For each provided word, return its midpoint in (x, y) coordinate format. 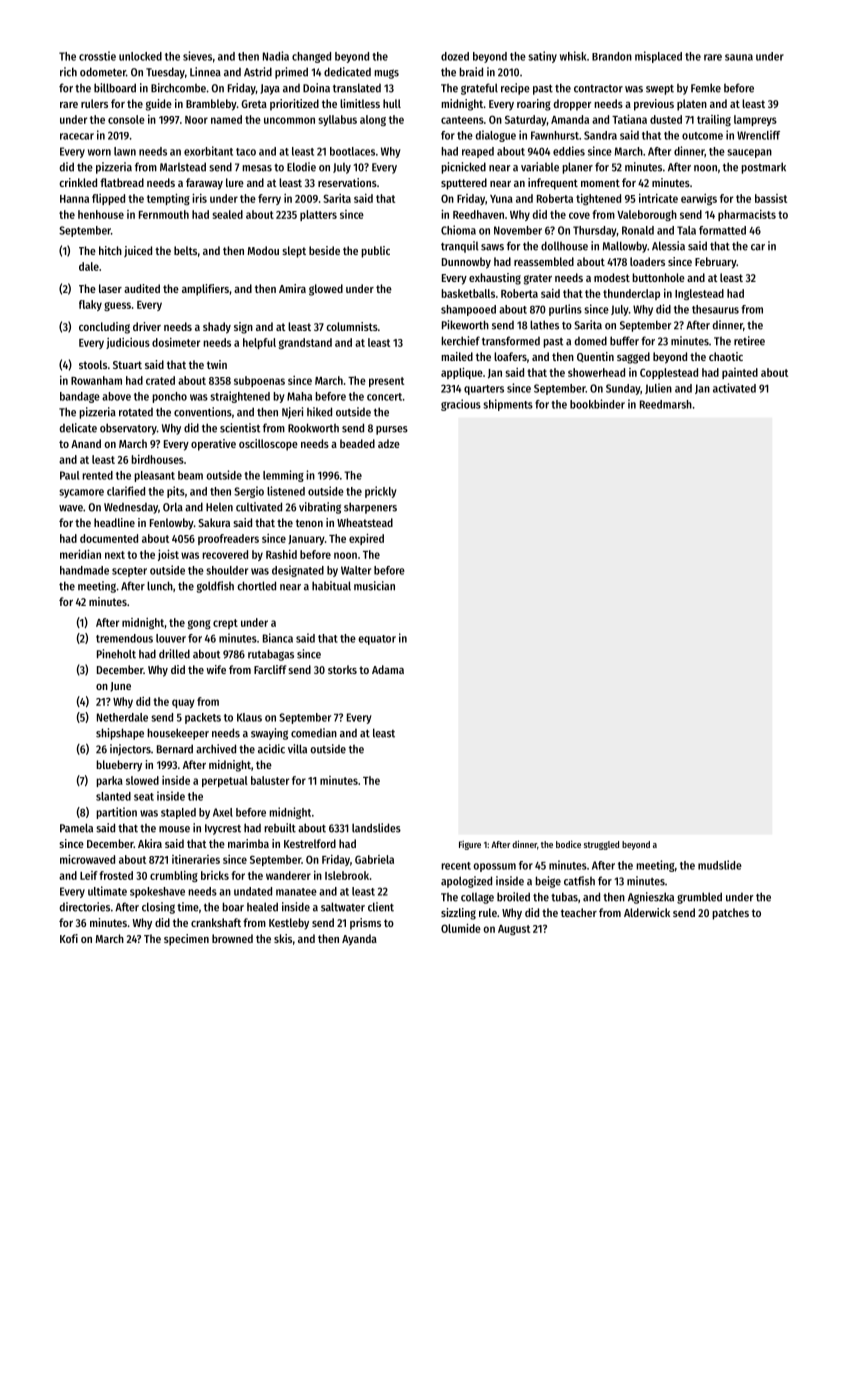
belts (185, 250)
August (514, 930)
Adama (388, 669)
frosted (116, 875)
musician (374, 586)
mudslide (720, 865)
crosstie (97, 56)
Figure (470, 845)
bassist (771, 198)
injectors (130, 750)
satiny (542, 57)
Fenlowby (172, 524)
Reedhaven (478, 214)
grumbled (699, 898)
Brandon (612, 56)
